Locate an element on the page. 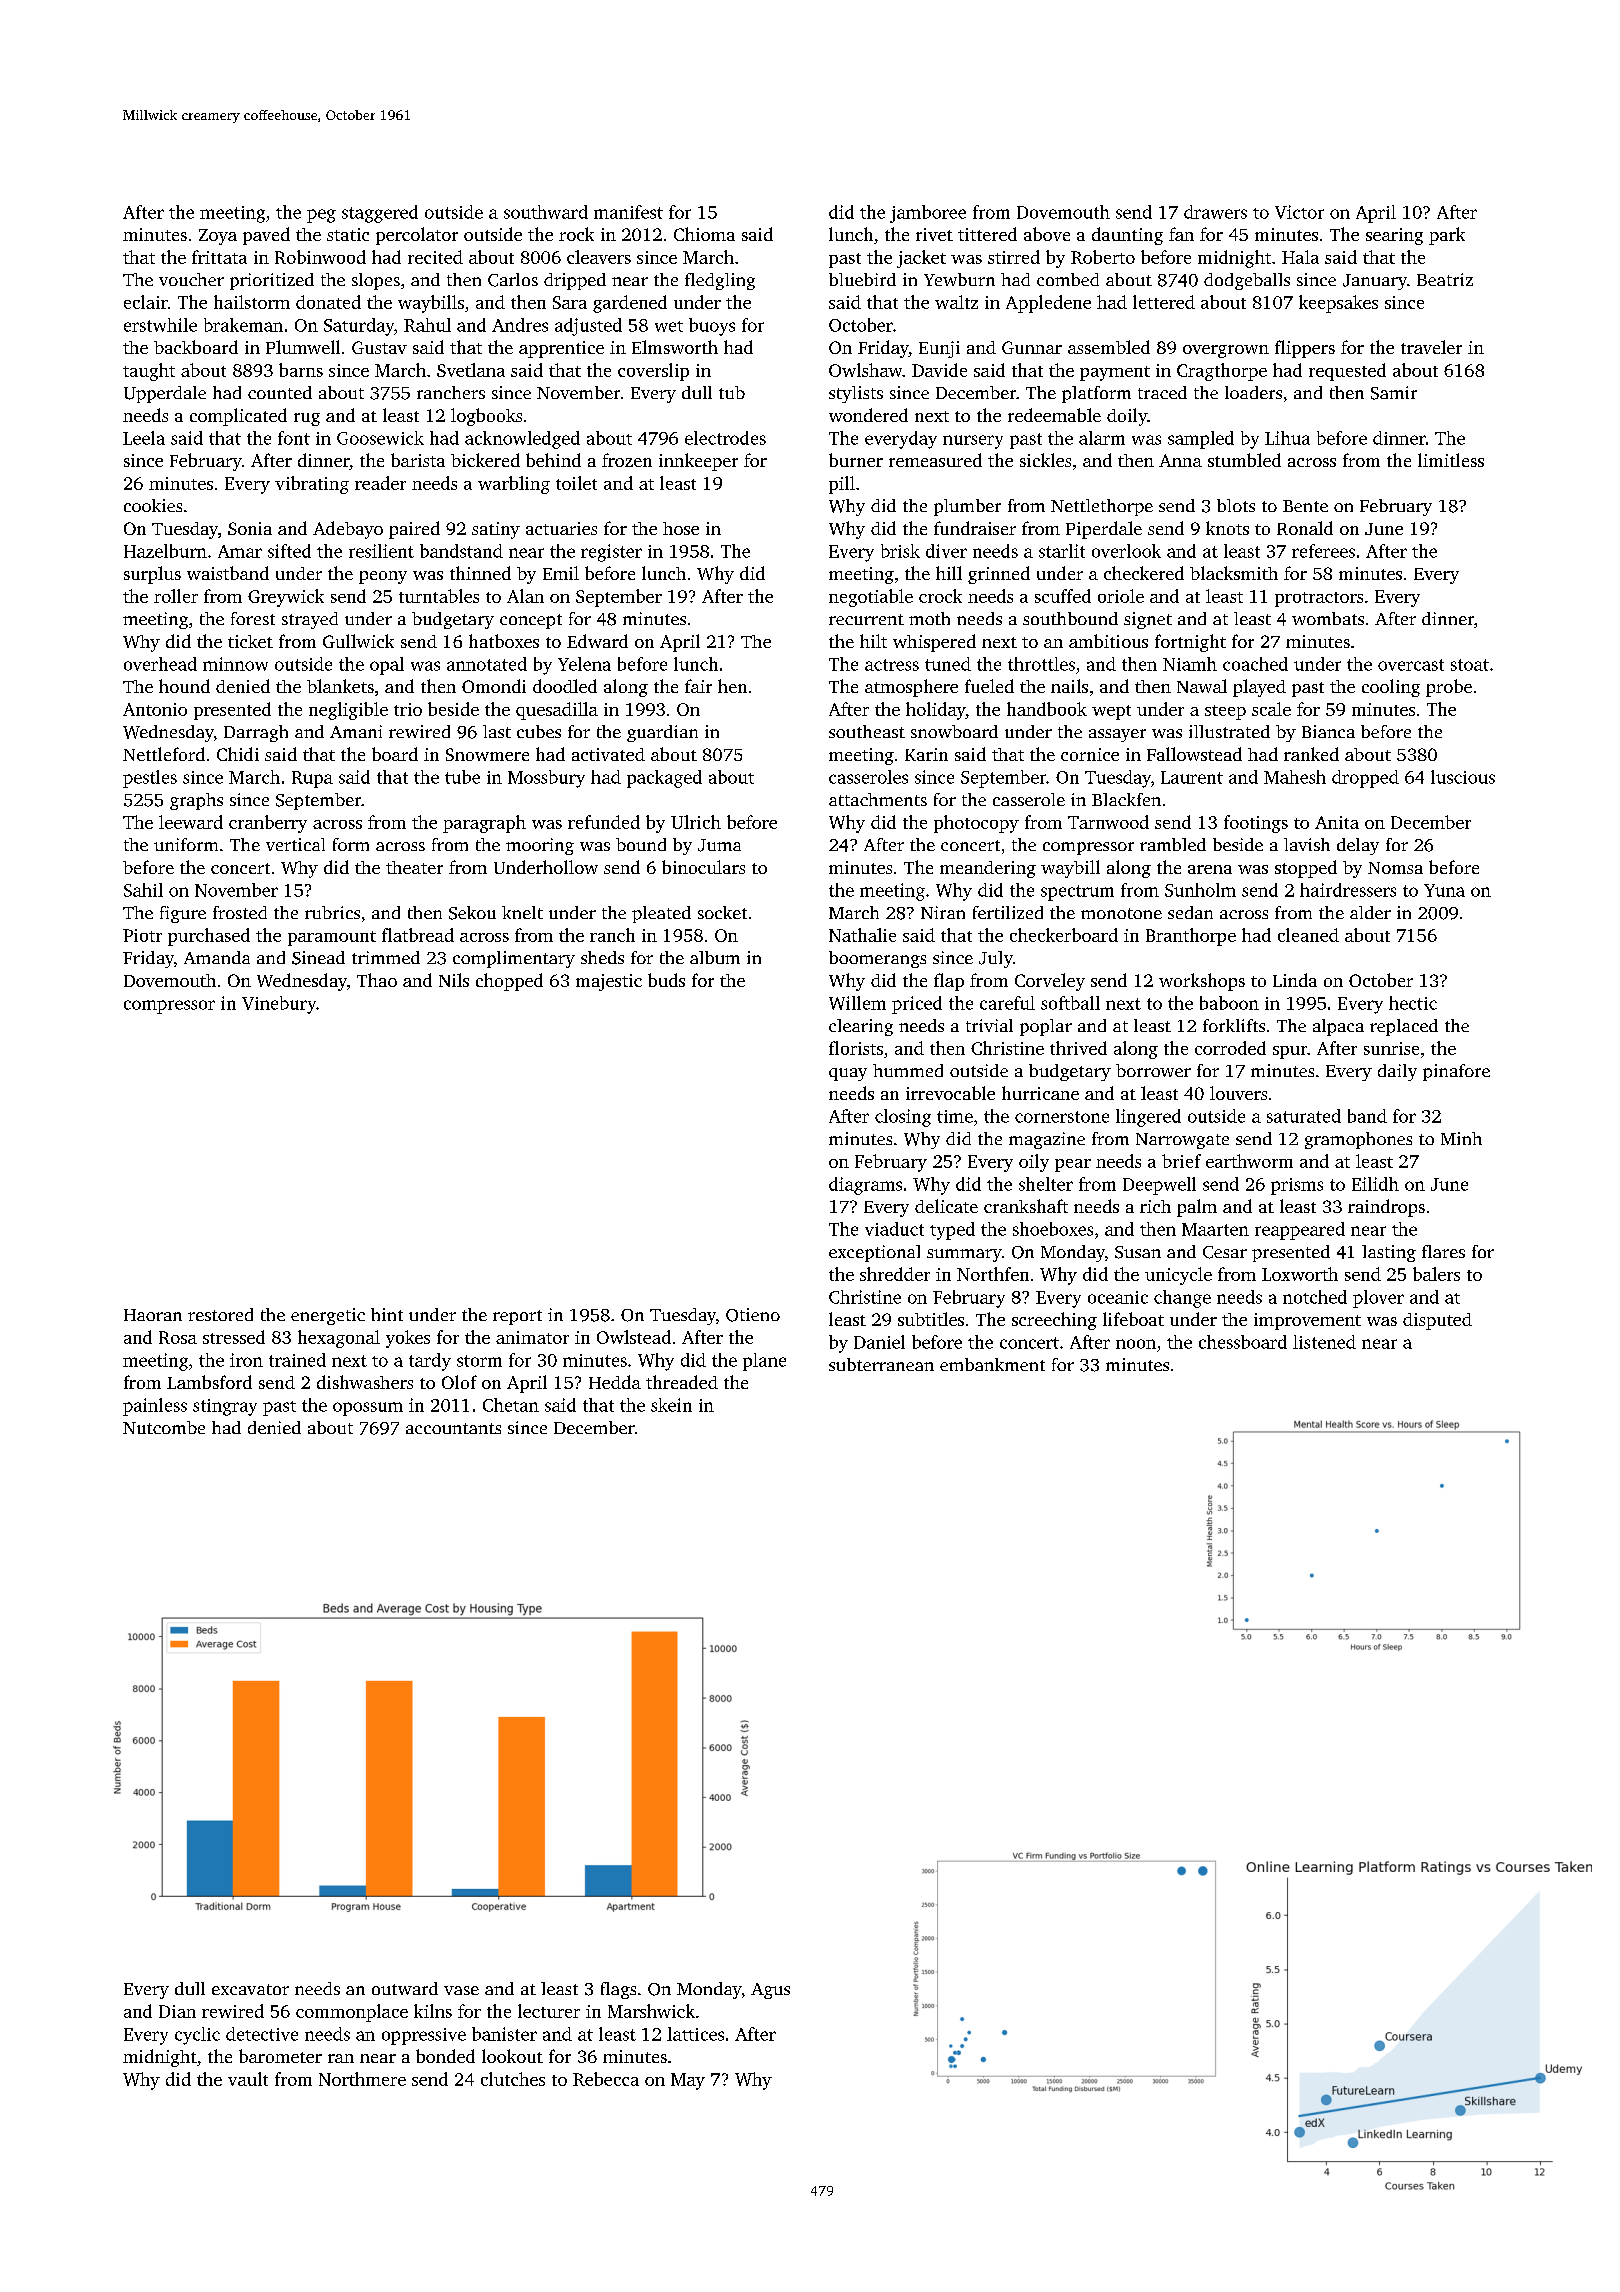 This page has width=1620, height=2292. diagrams is located at coordinates (865, 1186).
